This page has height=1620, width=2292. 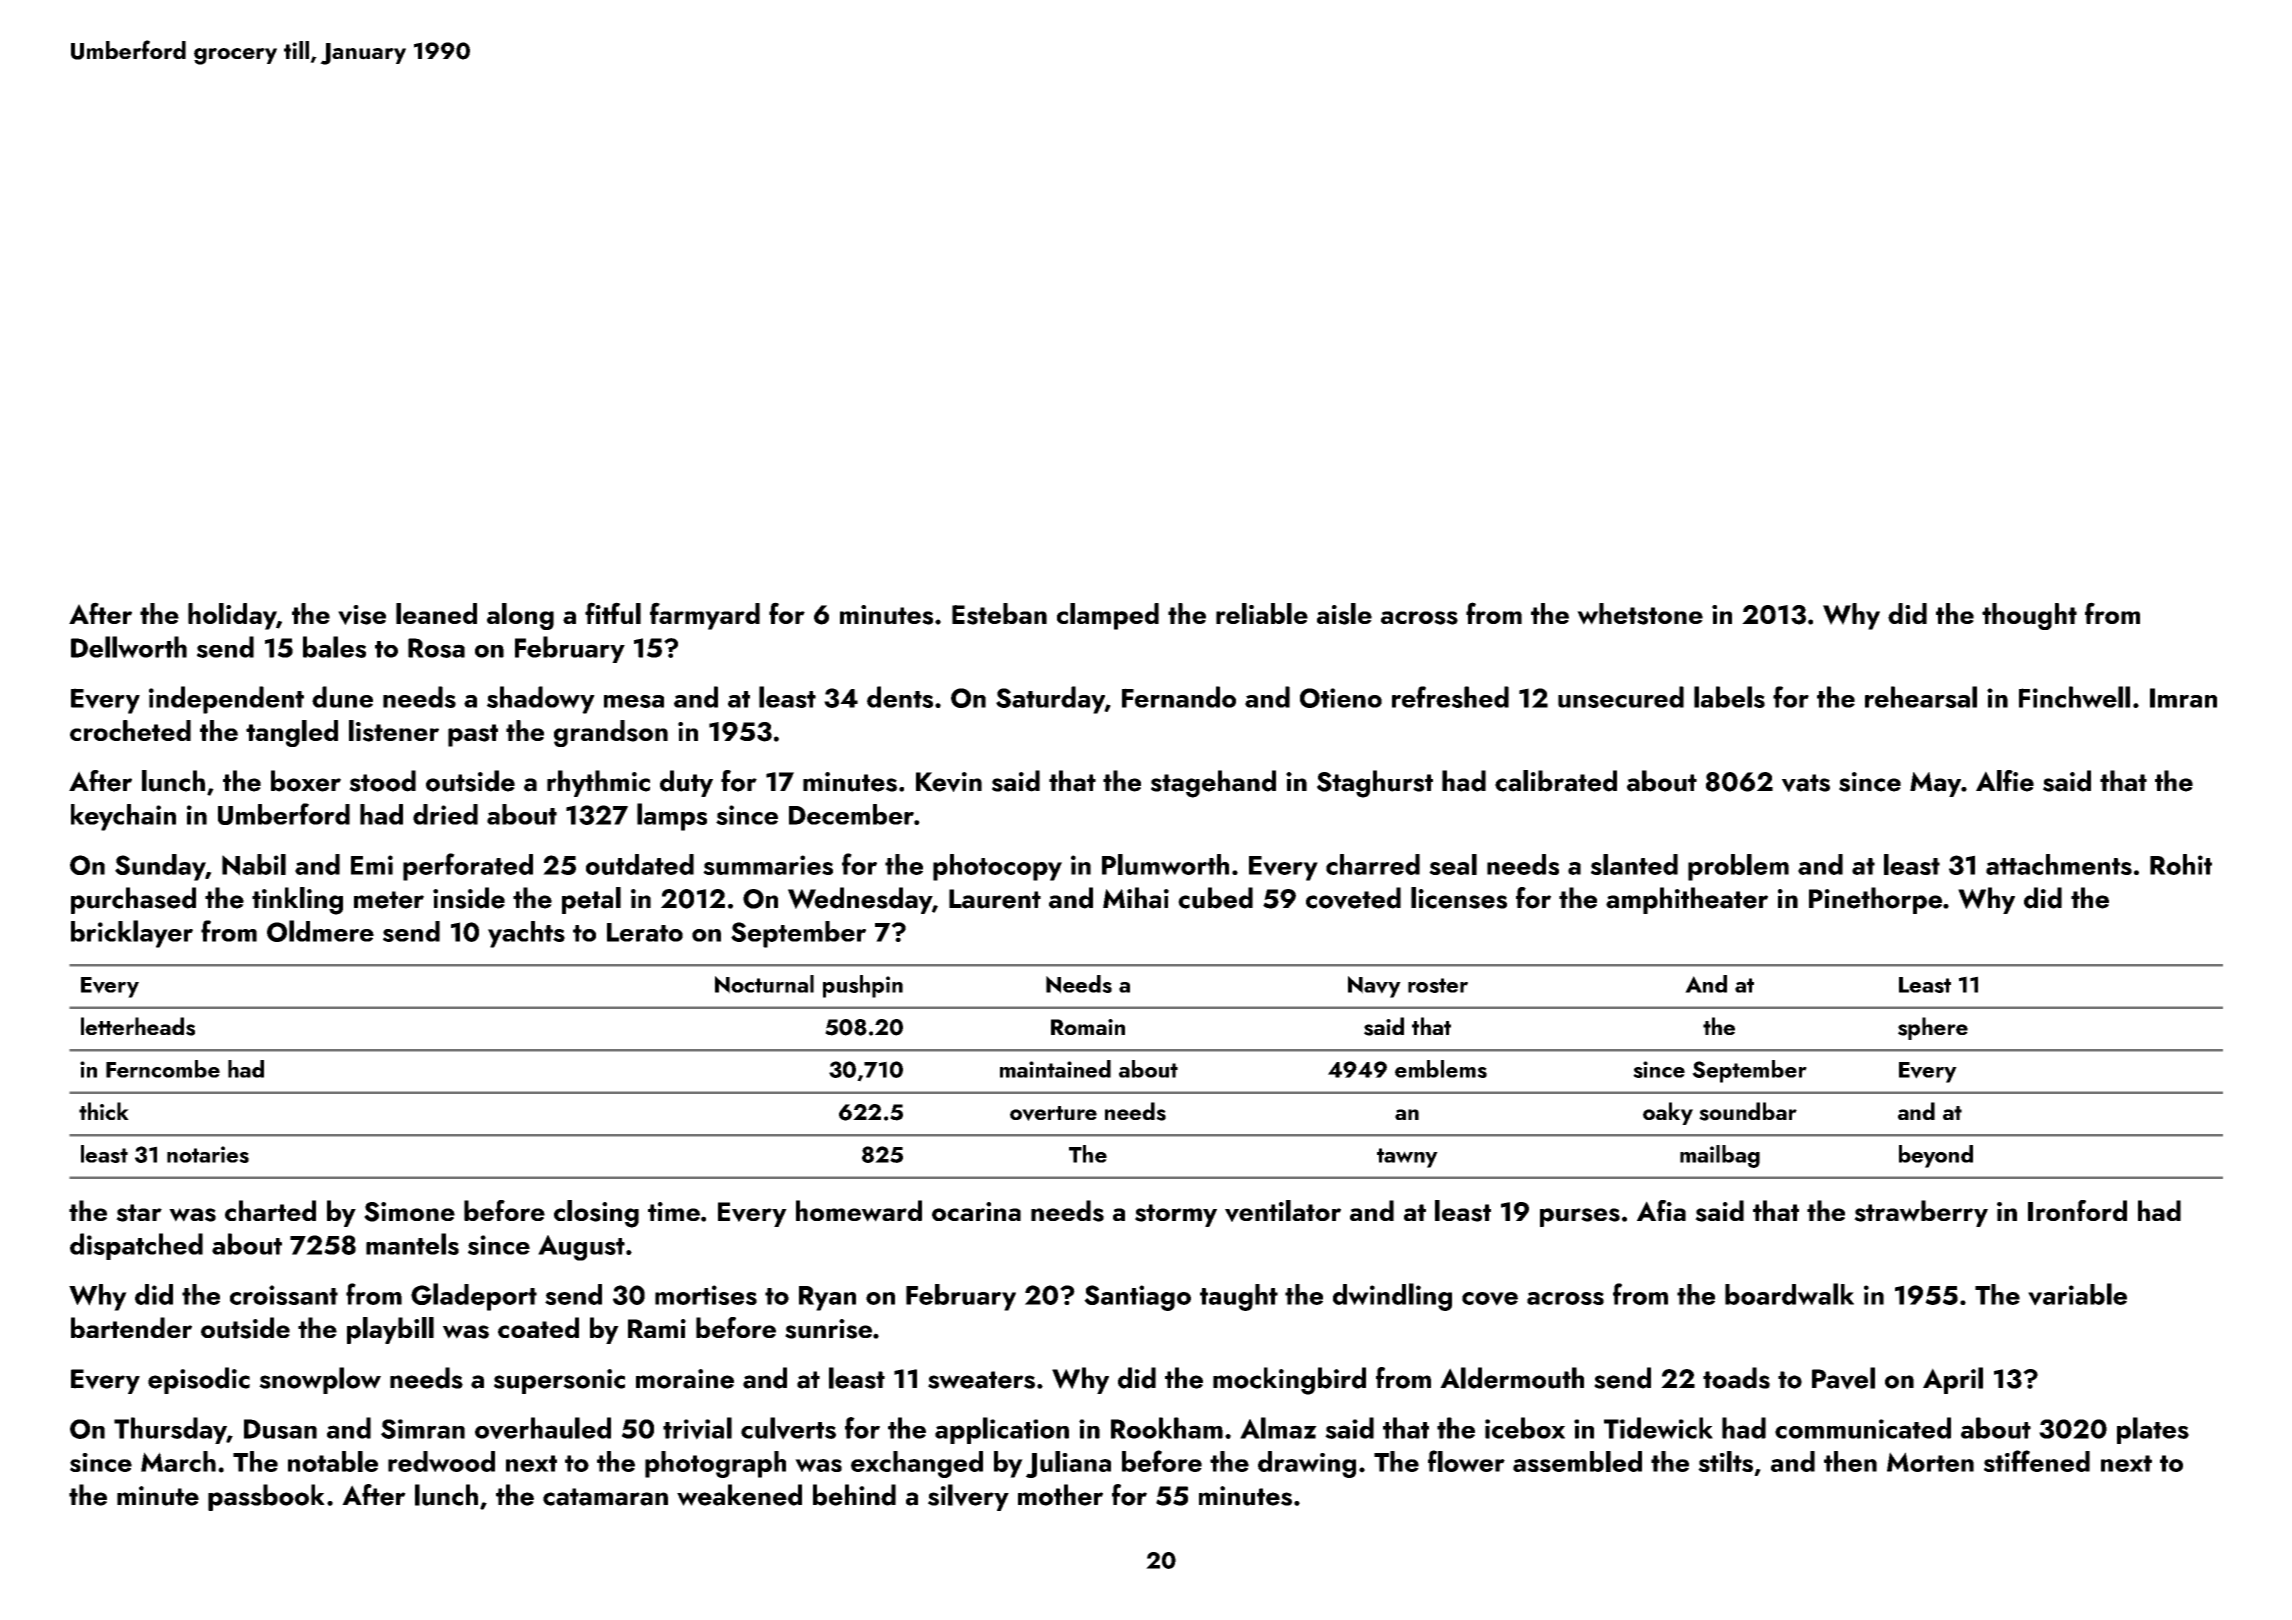 What do you see at coordinates (2029, 616) in the page?
I see `thought` at bounding box center [2029, 616].
